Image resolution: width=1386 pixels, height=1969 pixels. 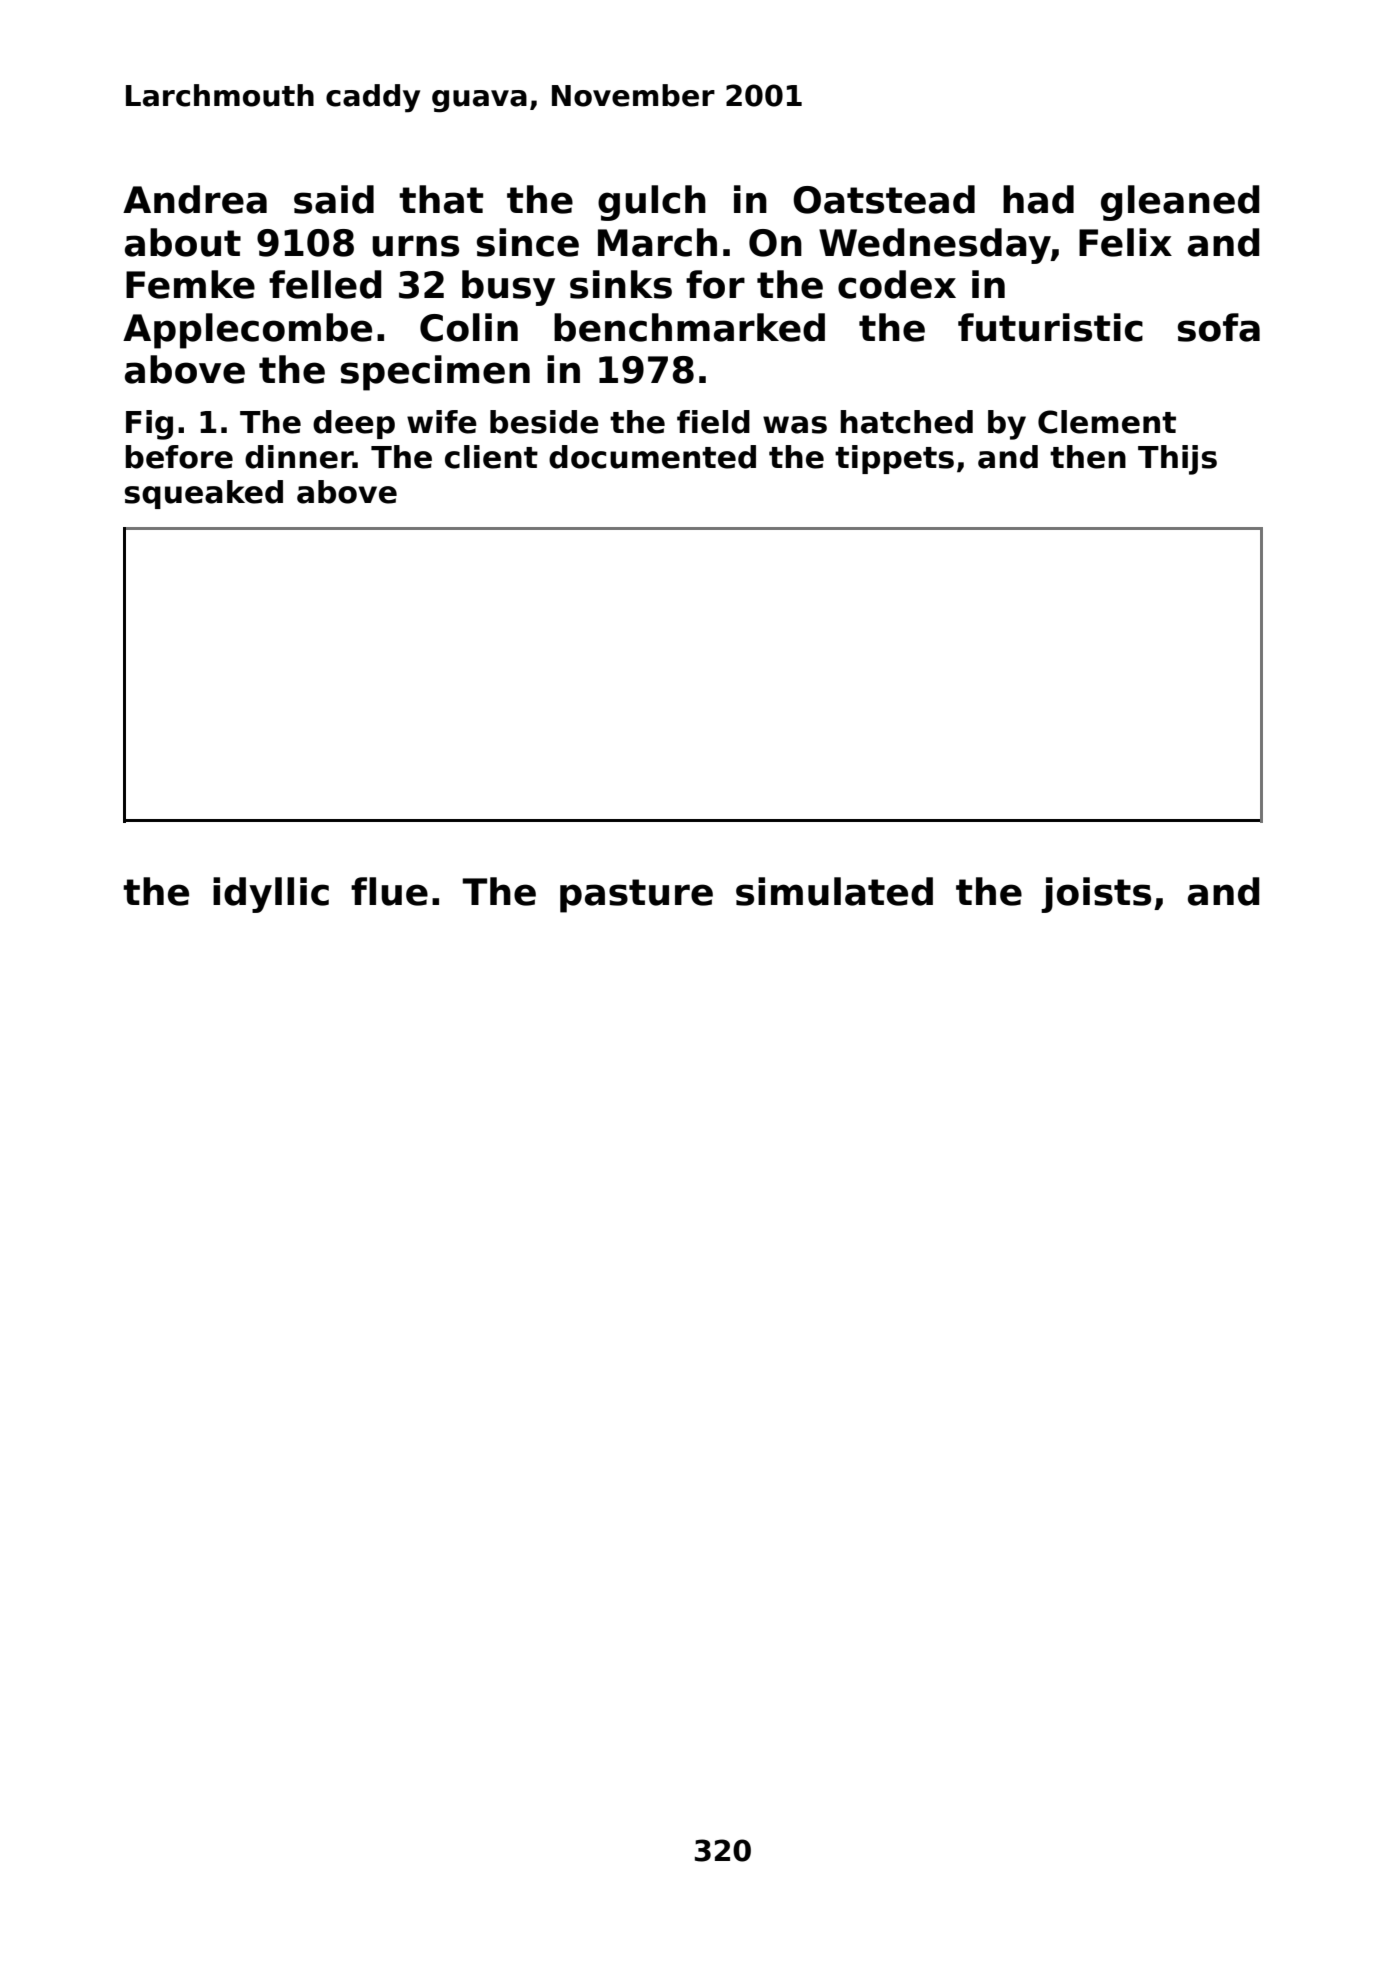 What do you see at coordinates (1219, 327) in the image?
I see `sofa` at bounding box center [1219, 327].
